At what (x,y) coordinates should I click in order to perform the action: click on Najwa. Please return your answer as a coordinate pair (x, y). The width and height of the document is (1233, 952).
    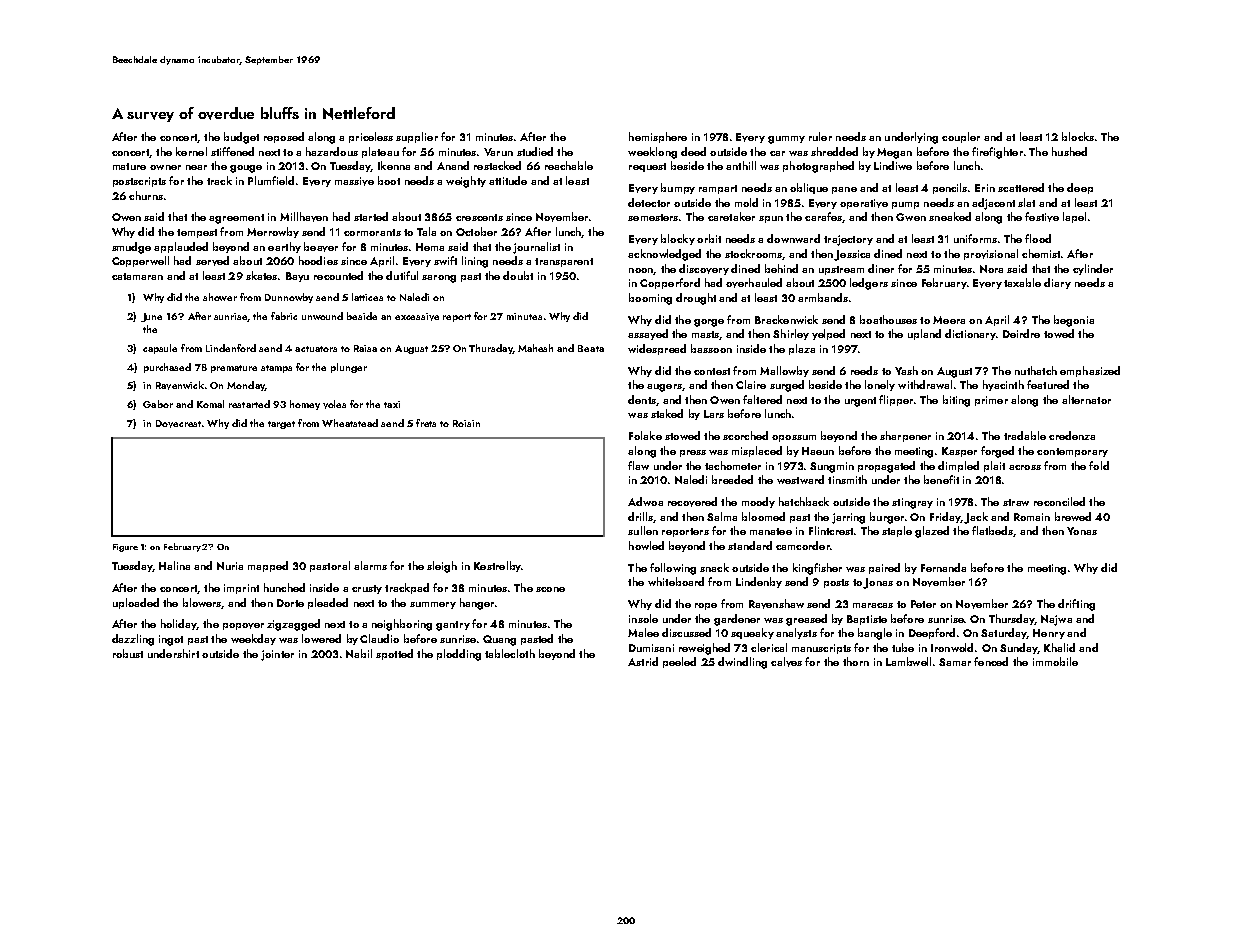
    Looking at the image, I should click on (1056, 620).
